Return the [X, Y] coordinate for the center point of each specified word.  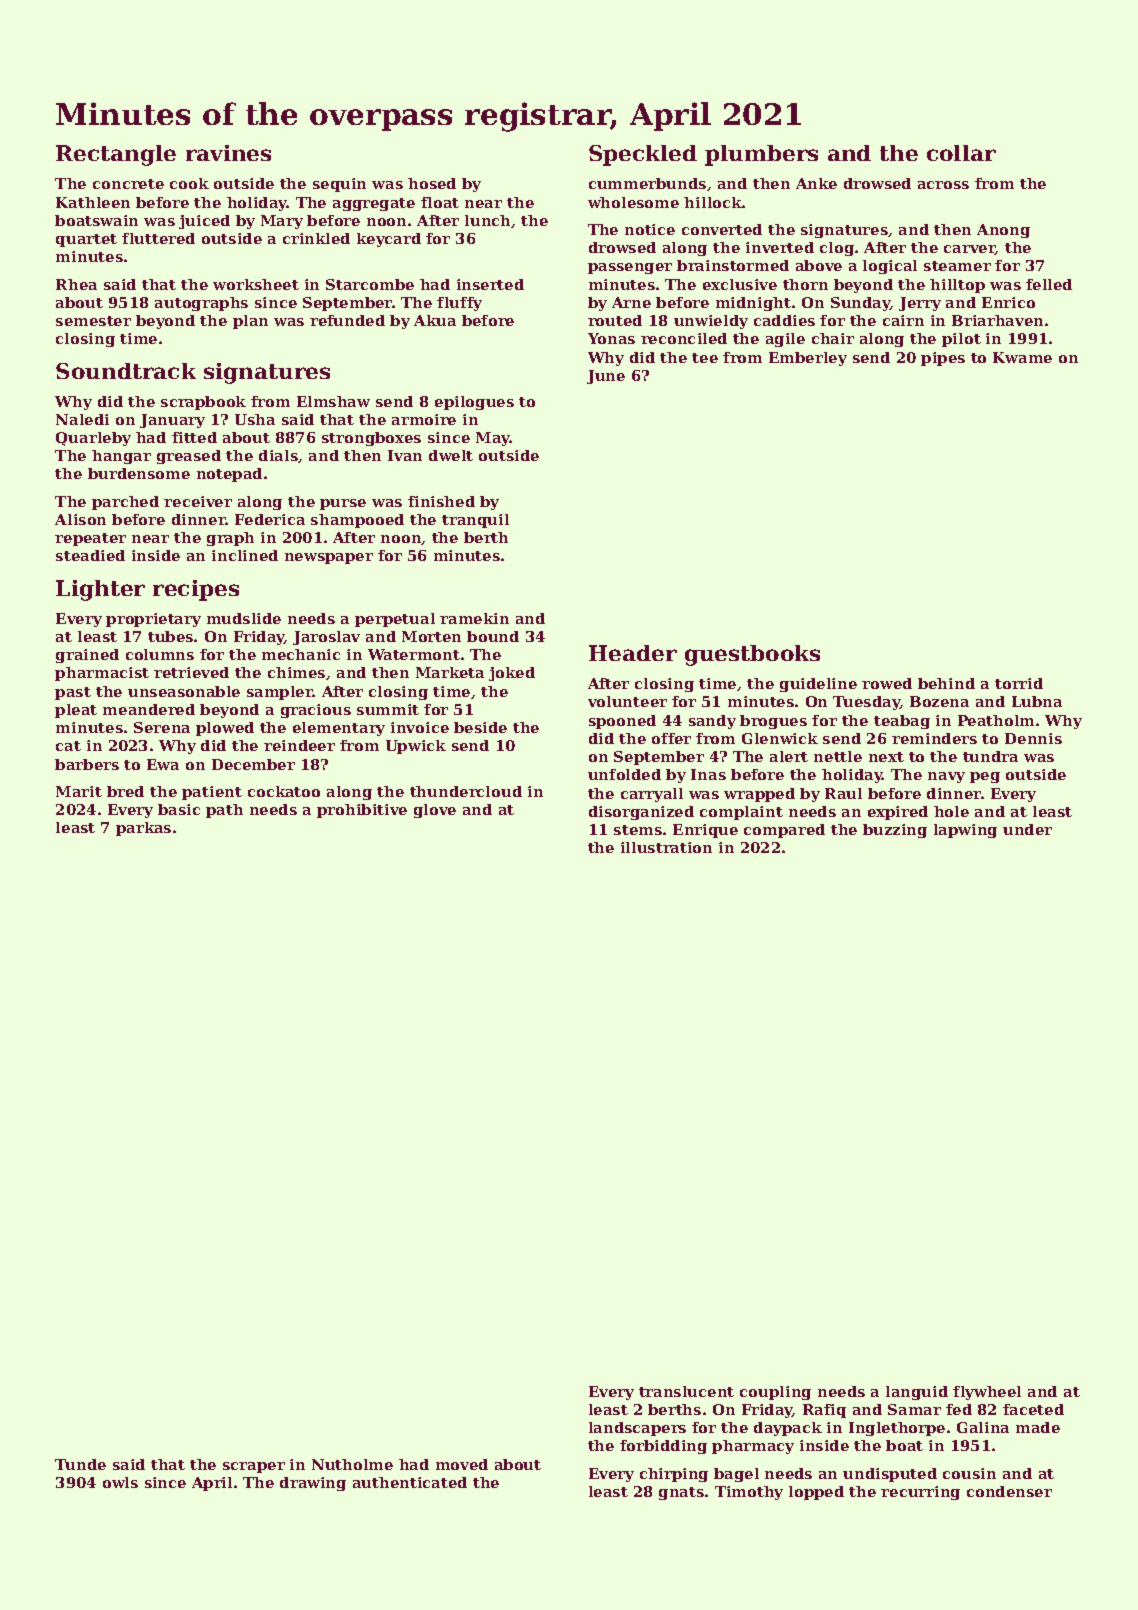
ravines [228, 153]
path [224, 811]
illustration [666, 847]
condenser [1009, 1491]
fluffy [459, 304]
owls [120, 1482]
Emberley [808, 359]
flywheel [987, 1393]
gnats [681, 1493]
